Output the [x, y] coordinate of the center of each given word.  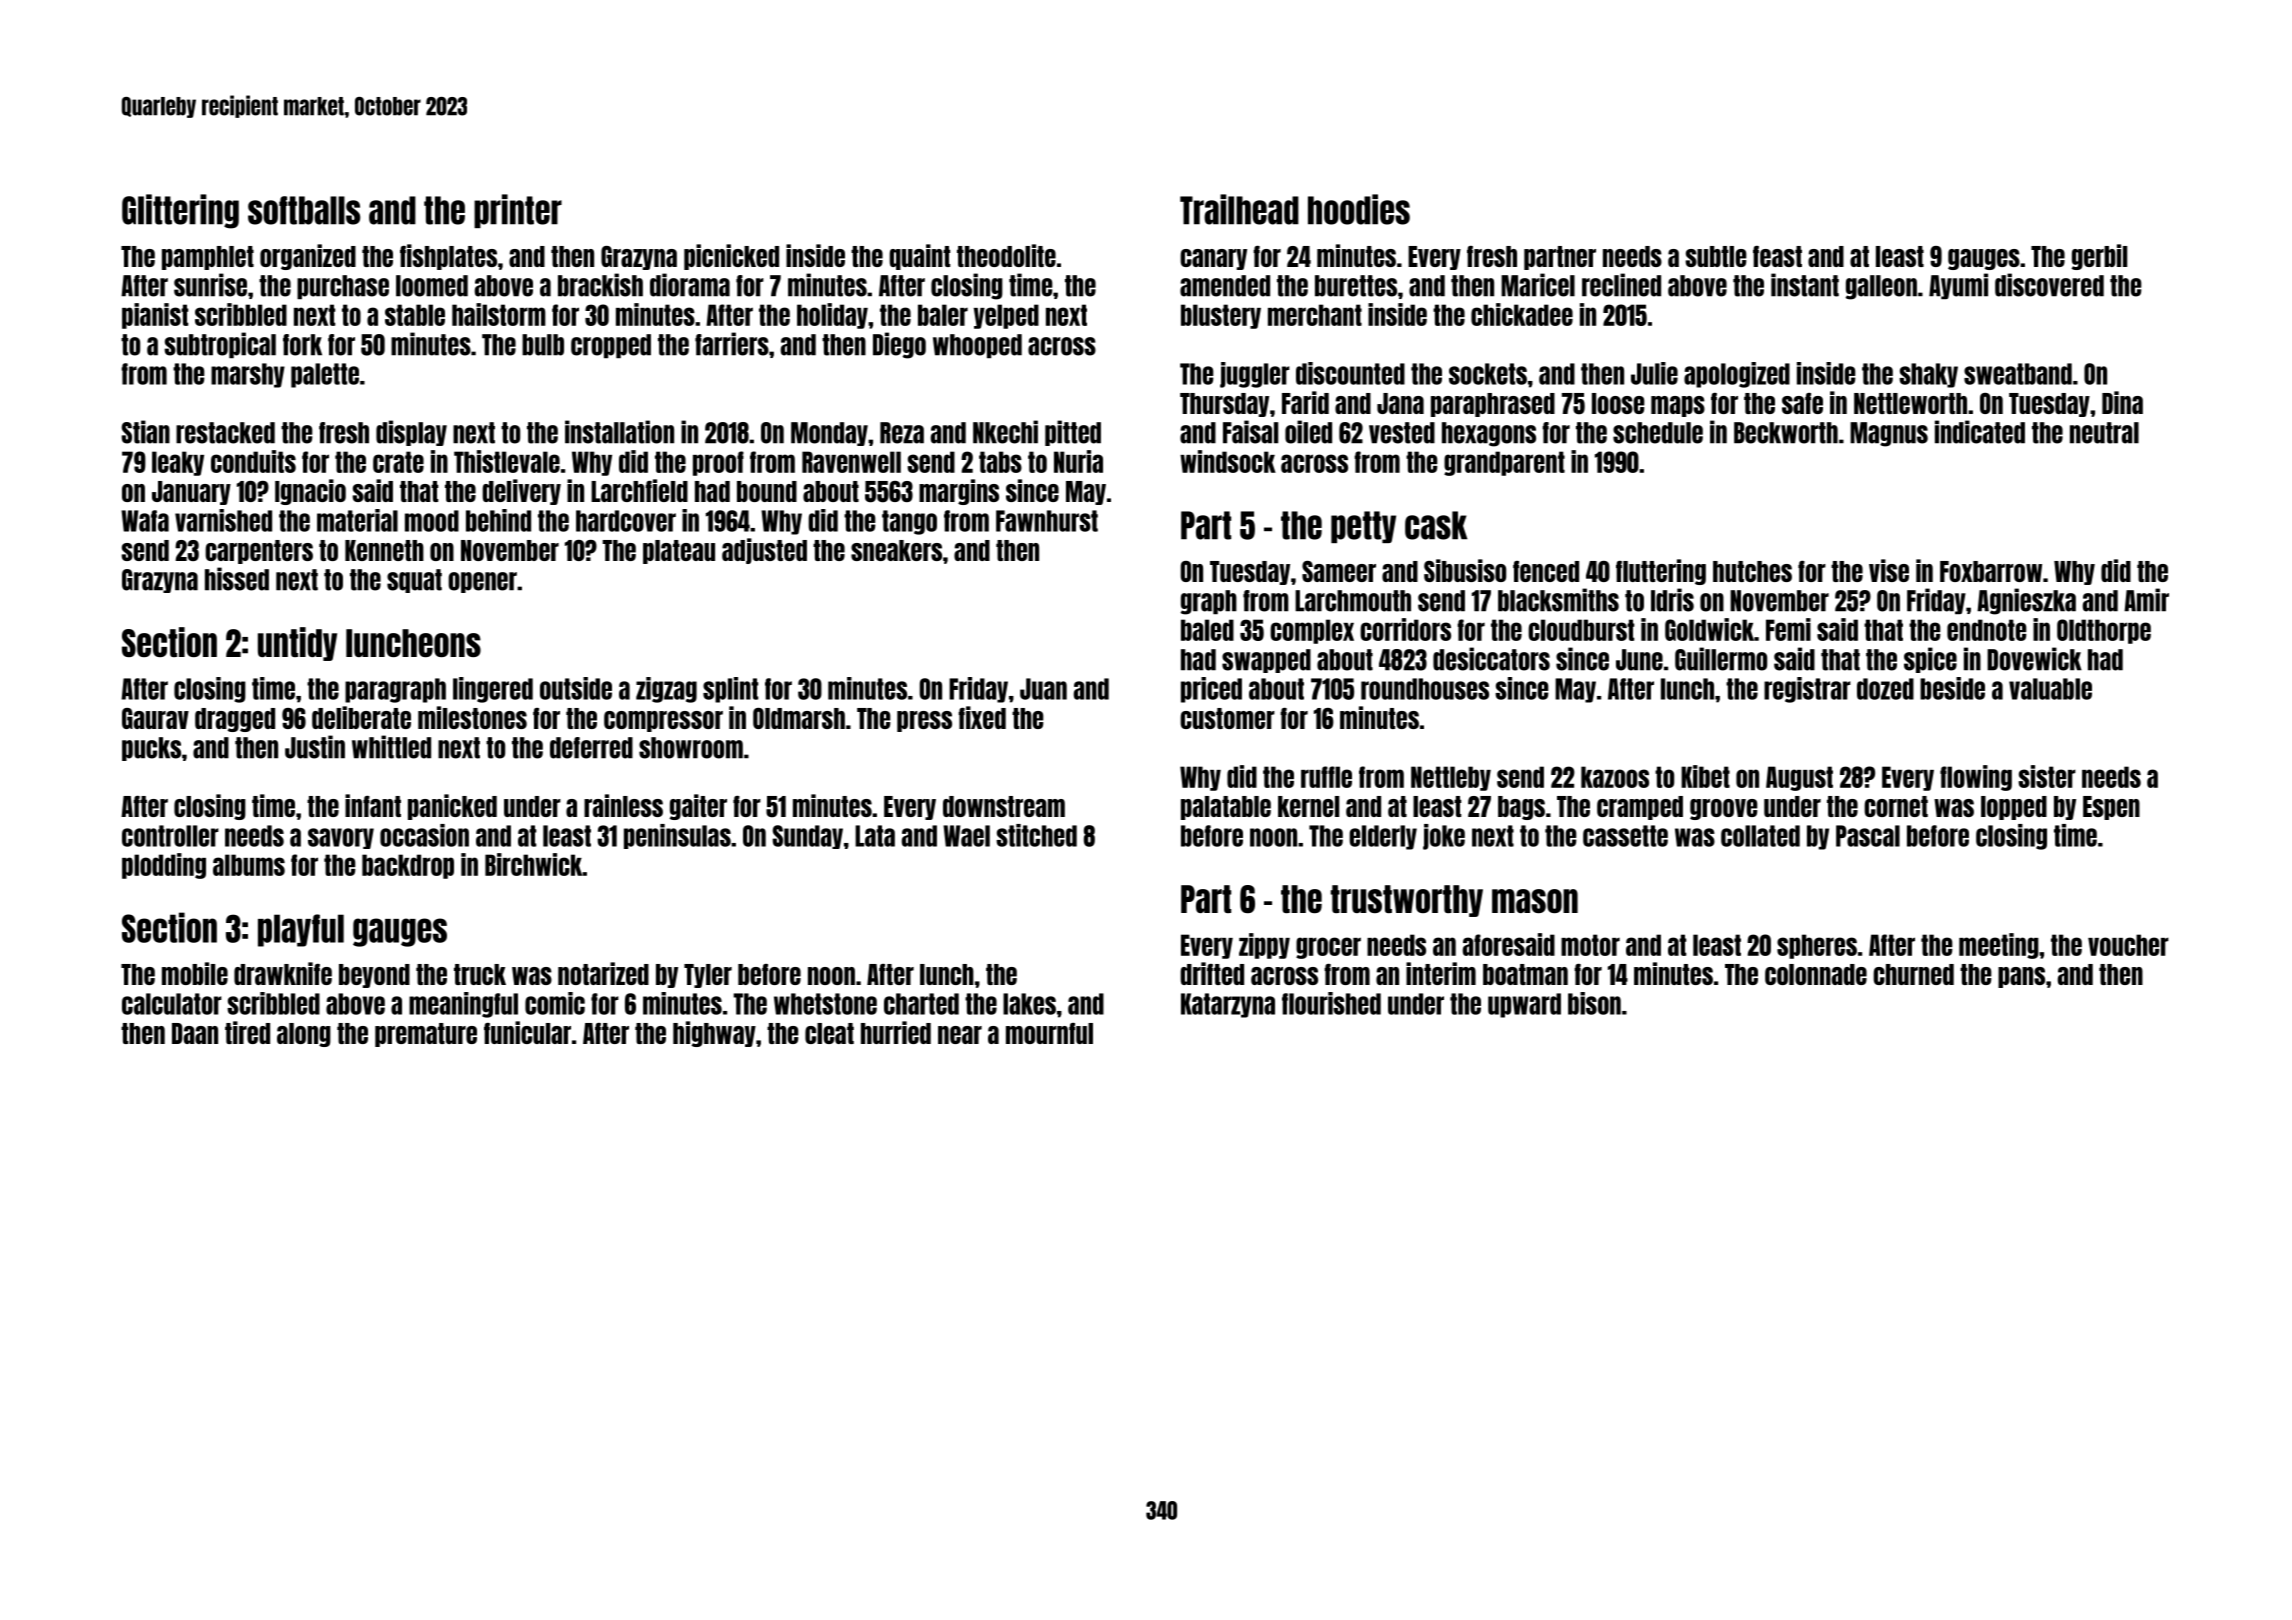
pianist [155, 316]
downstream [1004, 806]
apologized [1737, 375]
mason [1535, 901]
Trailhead [1239, 209]
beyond [374, 976]
